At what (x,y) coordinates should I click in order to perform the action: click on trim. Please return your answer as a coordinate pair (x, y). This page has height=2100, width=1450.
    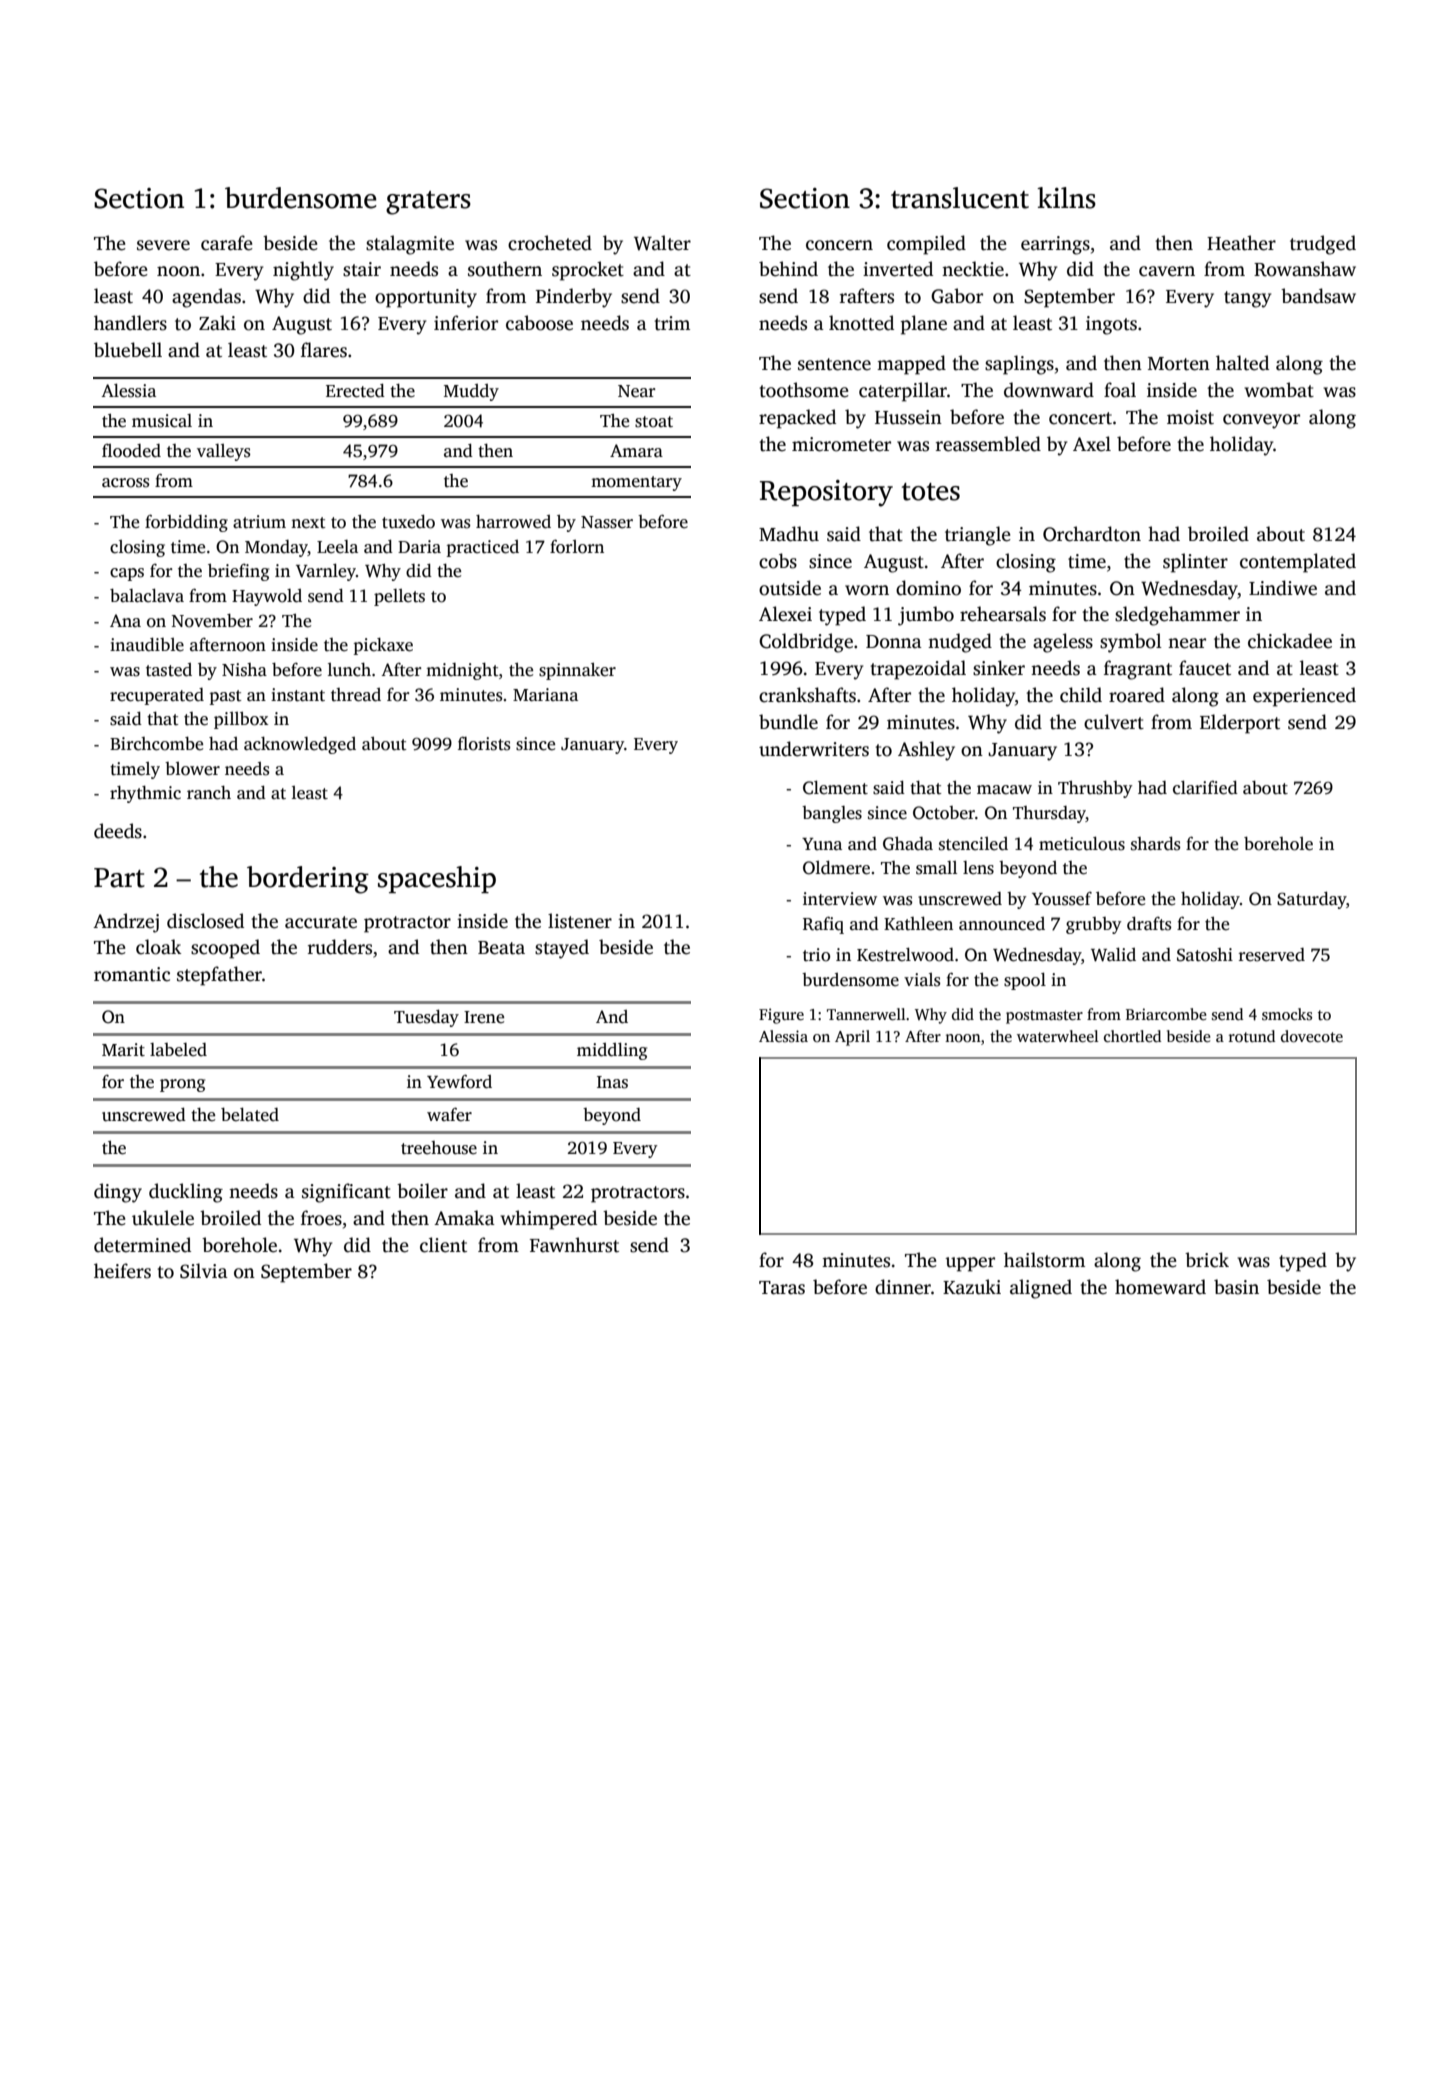
    Looking at the image, I should click on (672, 323).
